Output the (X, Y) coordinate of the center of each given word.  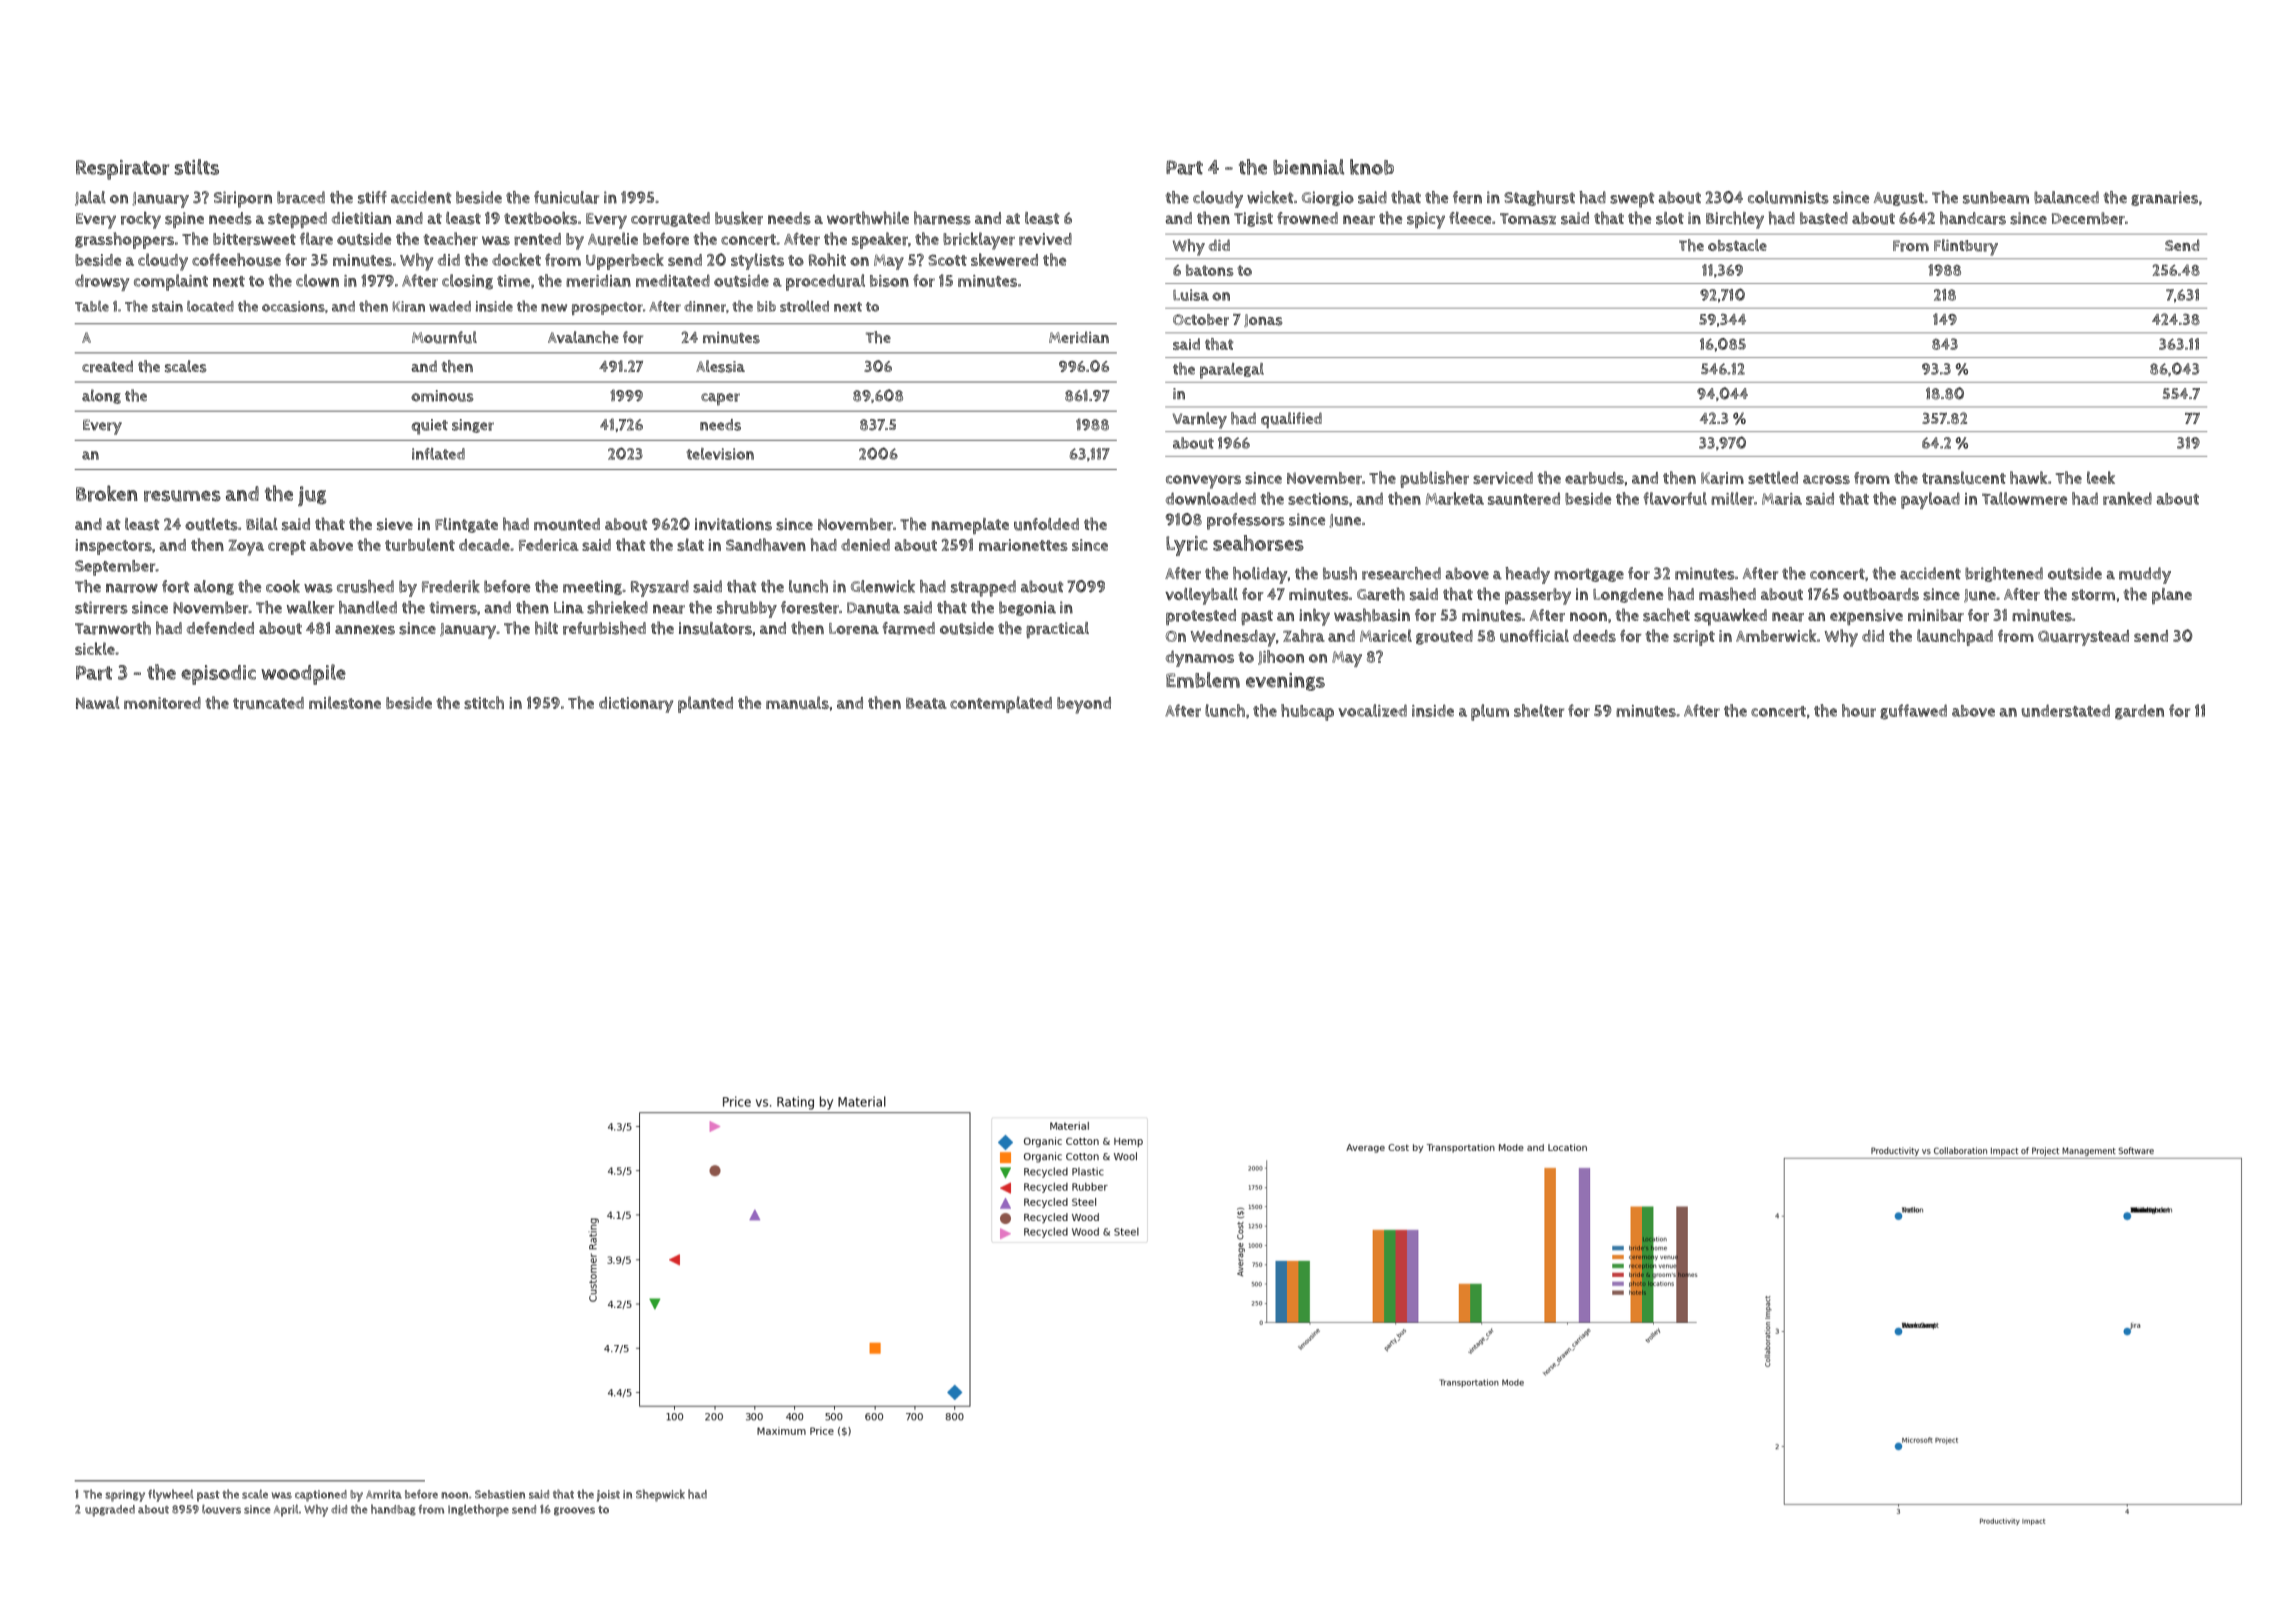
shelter (1539, 710)
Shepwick (660, 1495)
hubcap (1307, 712)
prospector (607, 308)
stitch (484, 702)
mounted (567, 524)
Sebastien (500, 1494)
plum (1490, 712)
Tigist (1253, 219)
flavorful (1675, 498)
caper (720, 399)
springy (125, 1496)
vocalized (1372, 710)
